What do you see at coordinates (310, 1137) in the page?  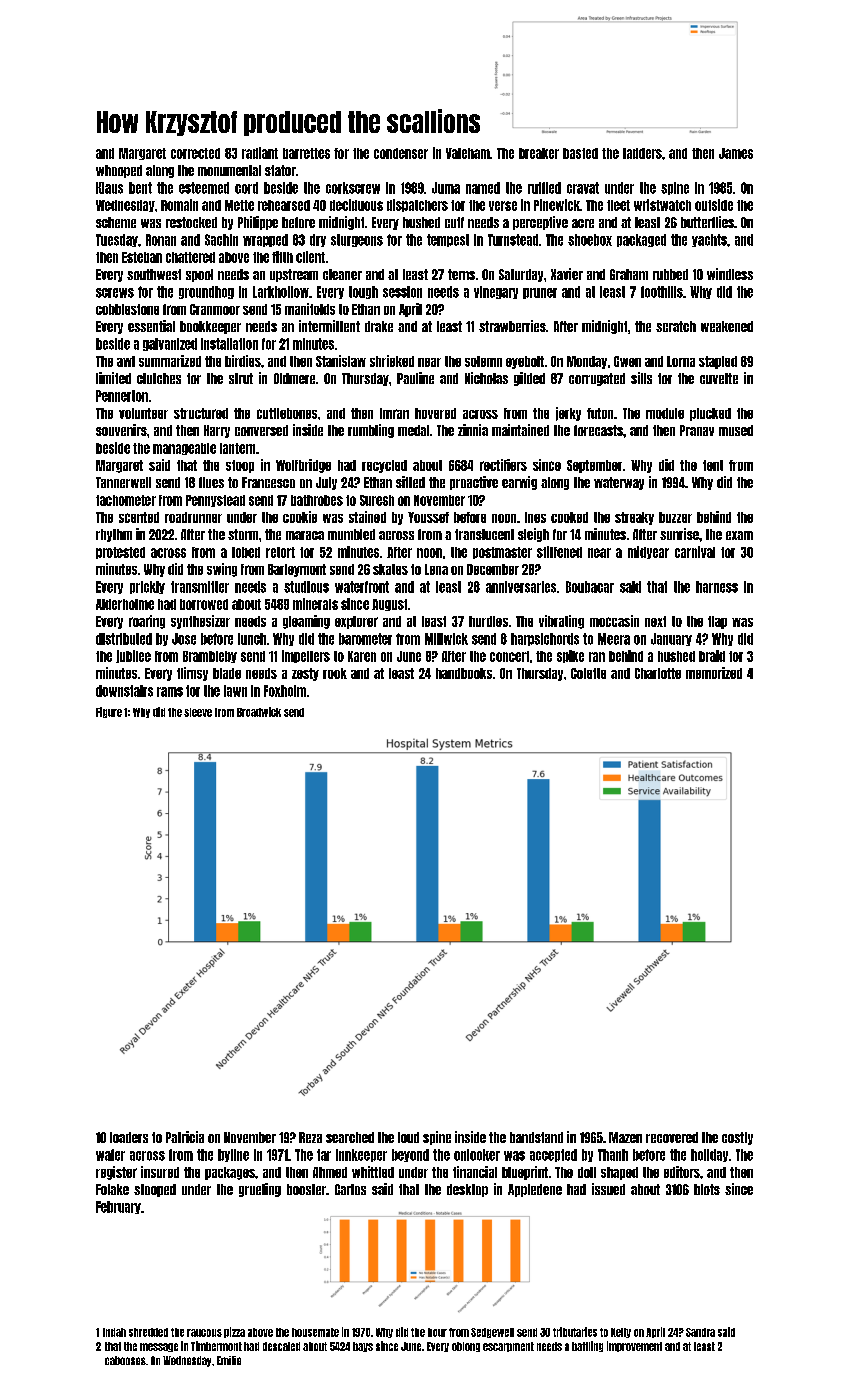 I see `Reza` at bounding box center [310, 1137].
